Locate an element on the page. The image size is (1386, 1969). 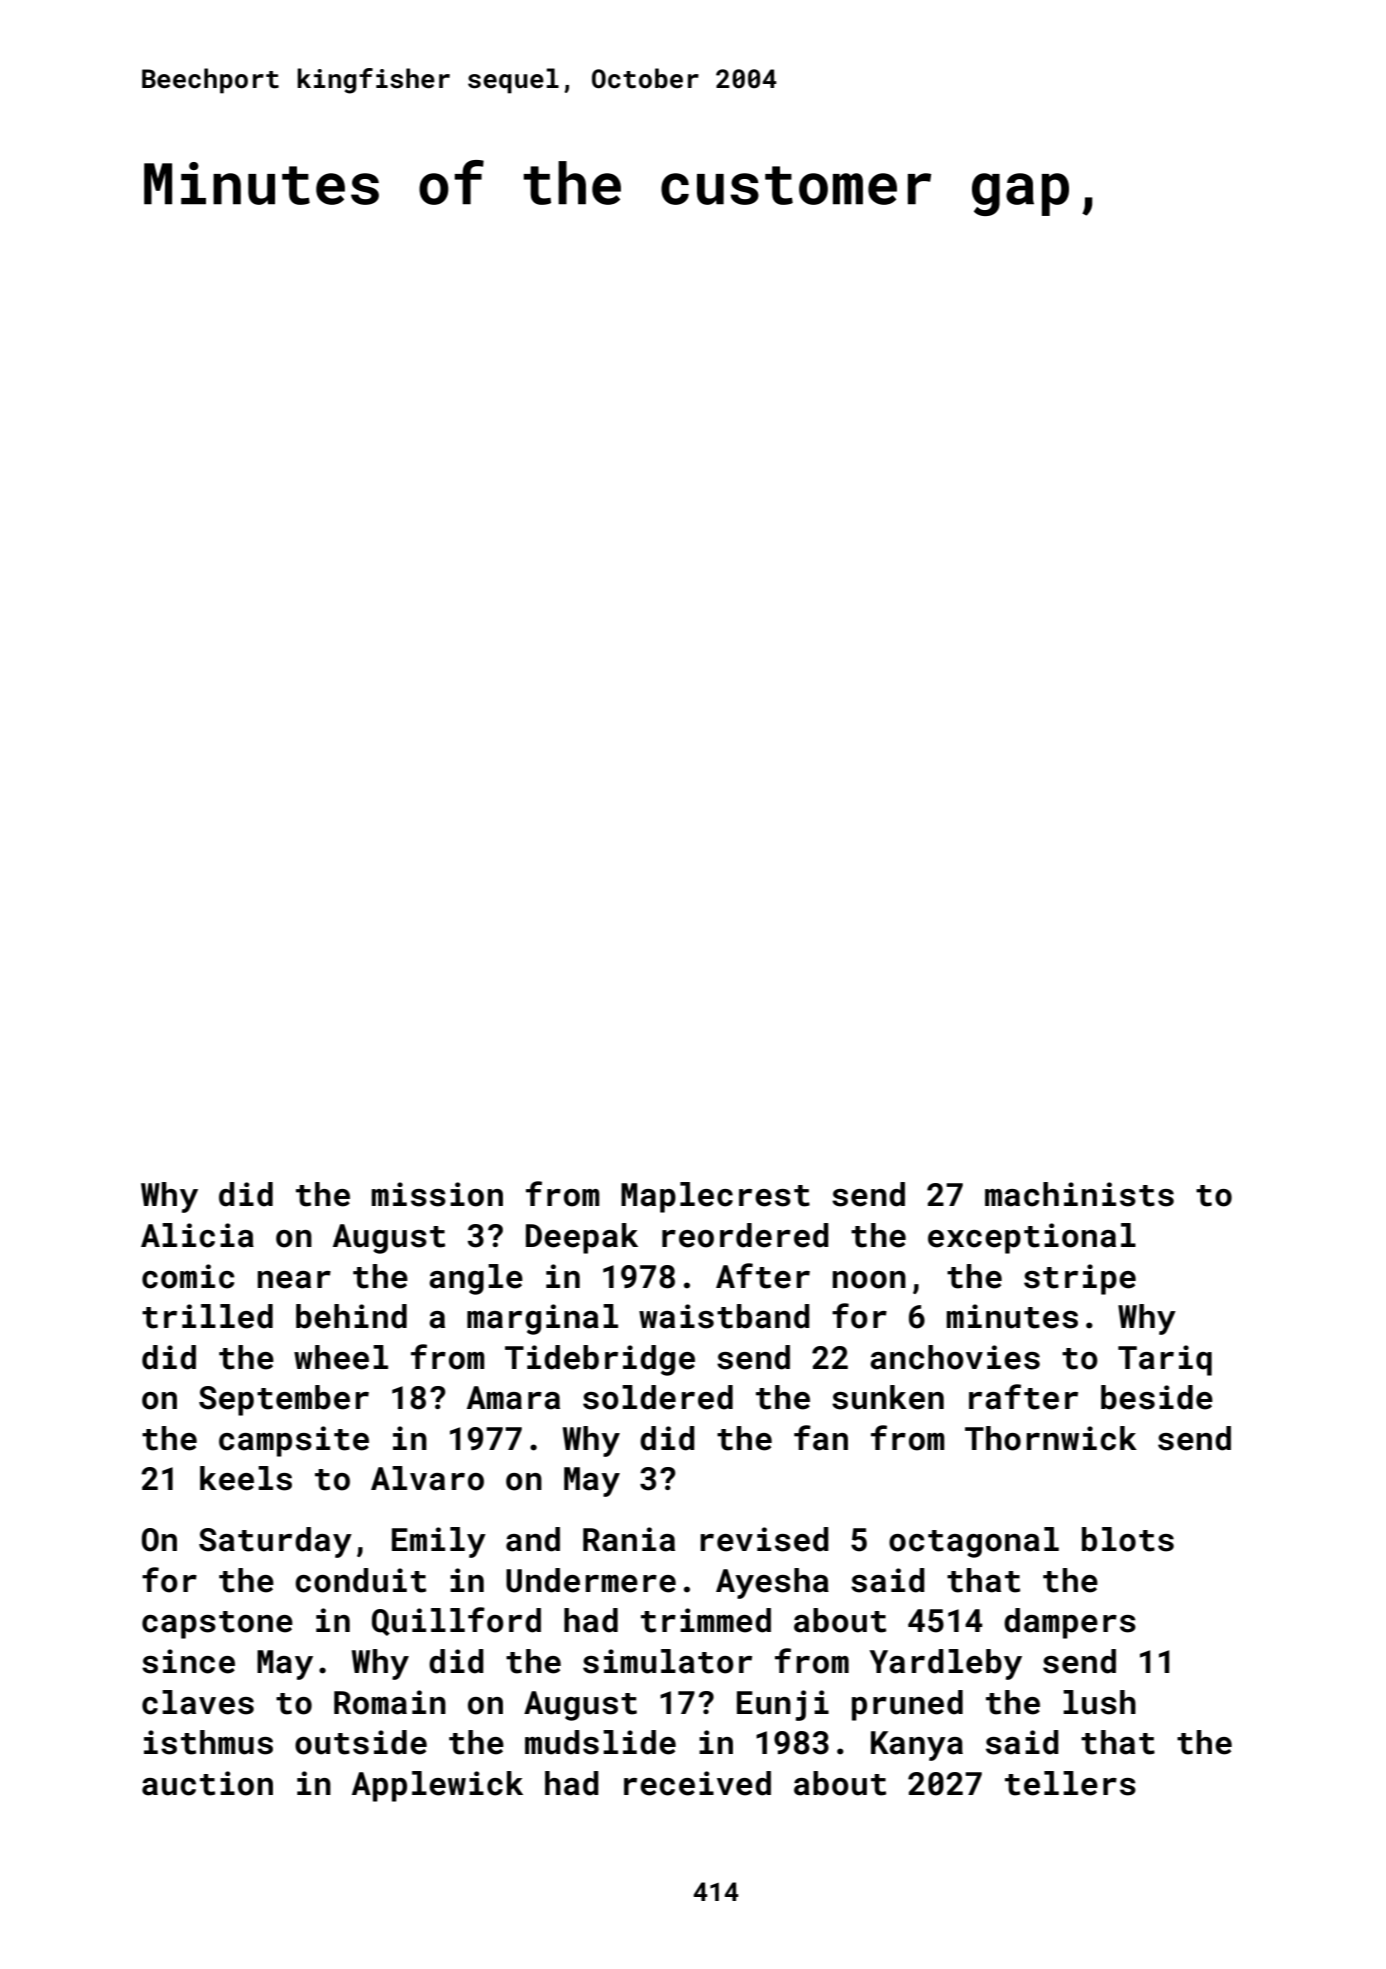
blots is located at coordinates (1128, 1539).
